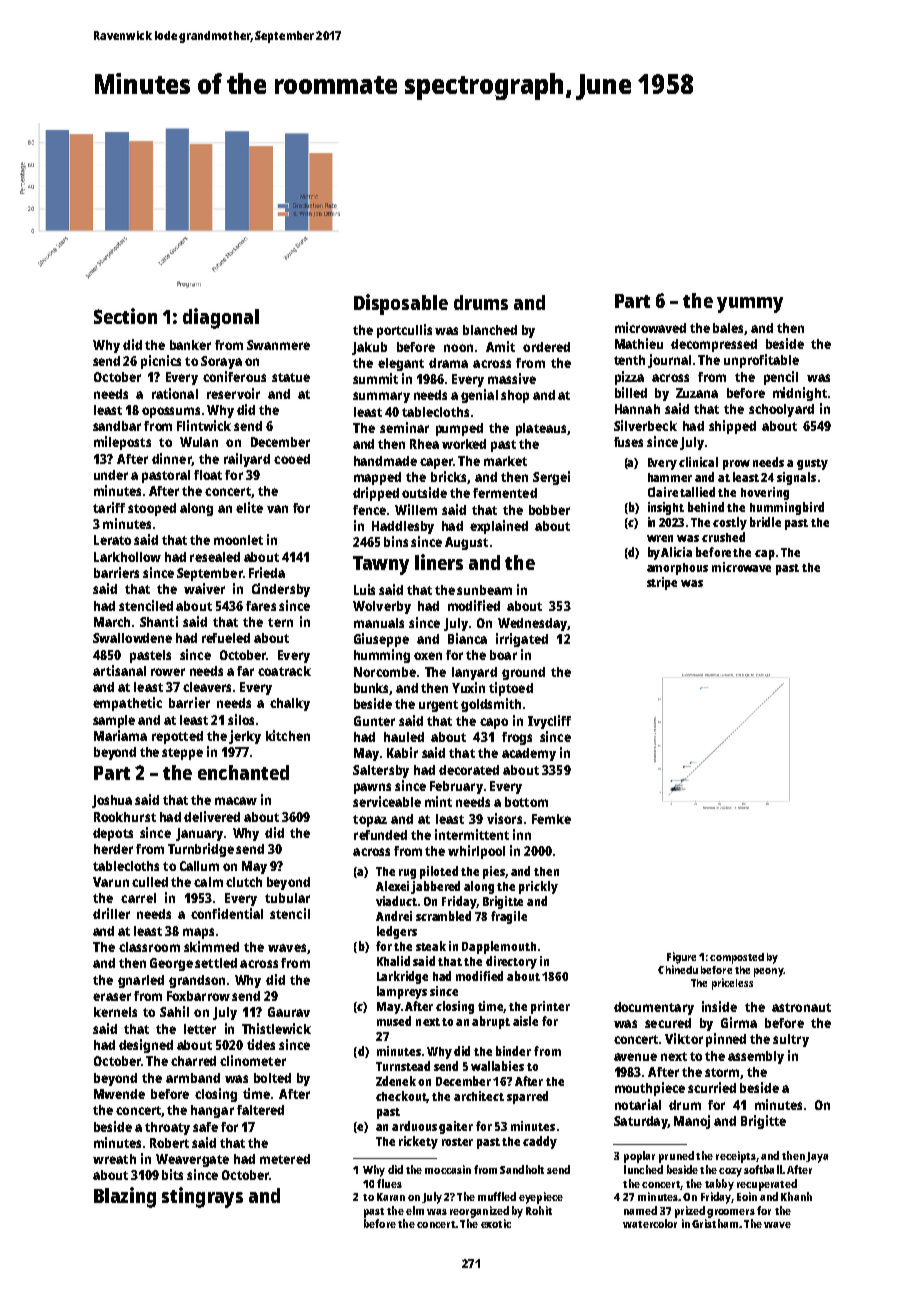  I want to click on silos, so click(241, 719).
